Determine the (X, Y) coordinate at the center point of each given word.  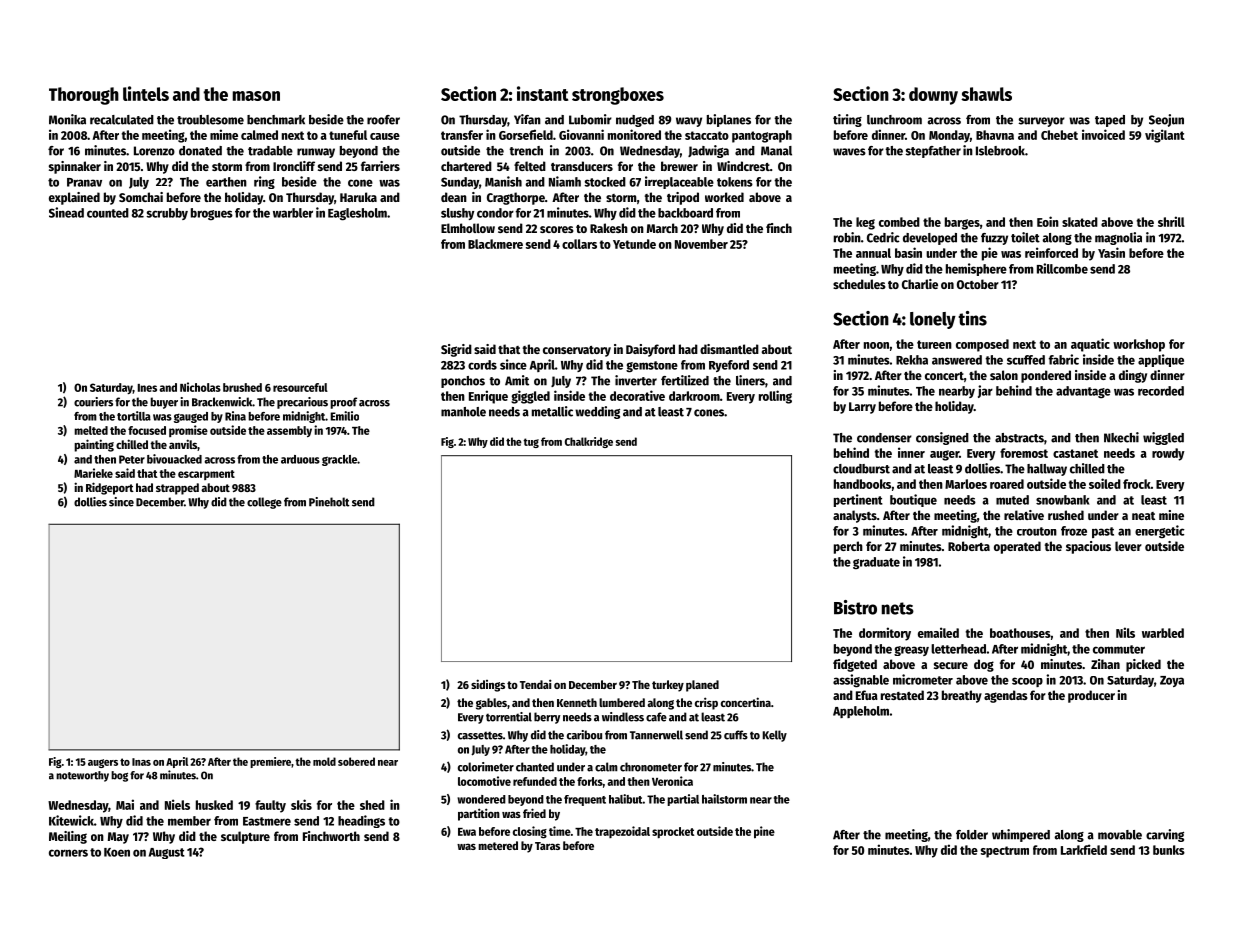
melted (91, 430)
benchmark (276, 120)
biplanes (729, 120)
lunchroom (894, 120)
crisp (706, 703)
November (701, 244)
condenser (884, 438)
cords (482, 365)
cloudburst (861, 469)
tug (531, 443)
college (264, 503)
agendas (1006, 696)
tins (972, 318)
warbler (293, 213)
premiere (270, 762)
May (118, 838)
